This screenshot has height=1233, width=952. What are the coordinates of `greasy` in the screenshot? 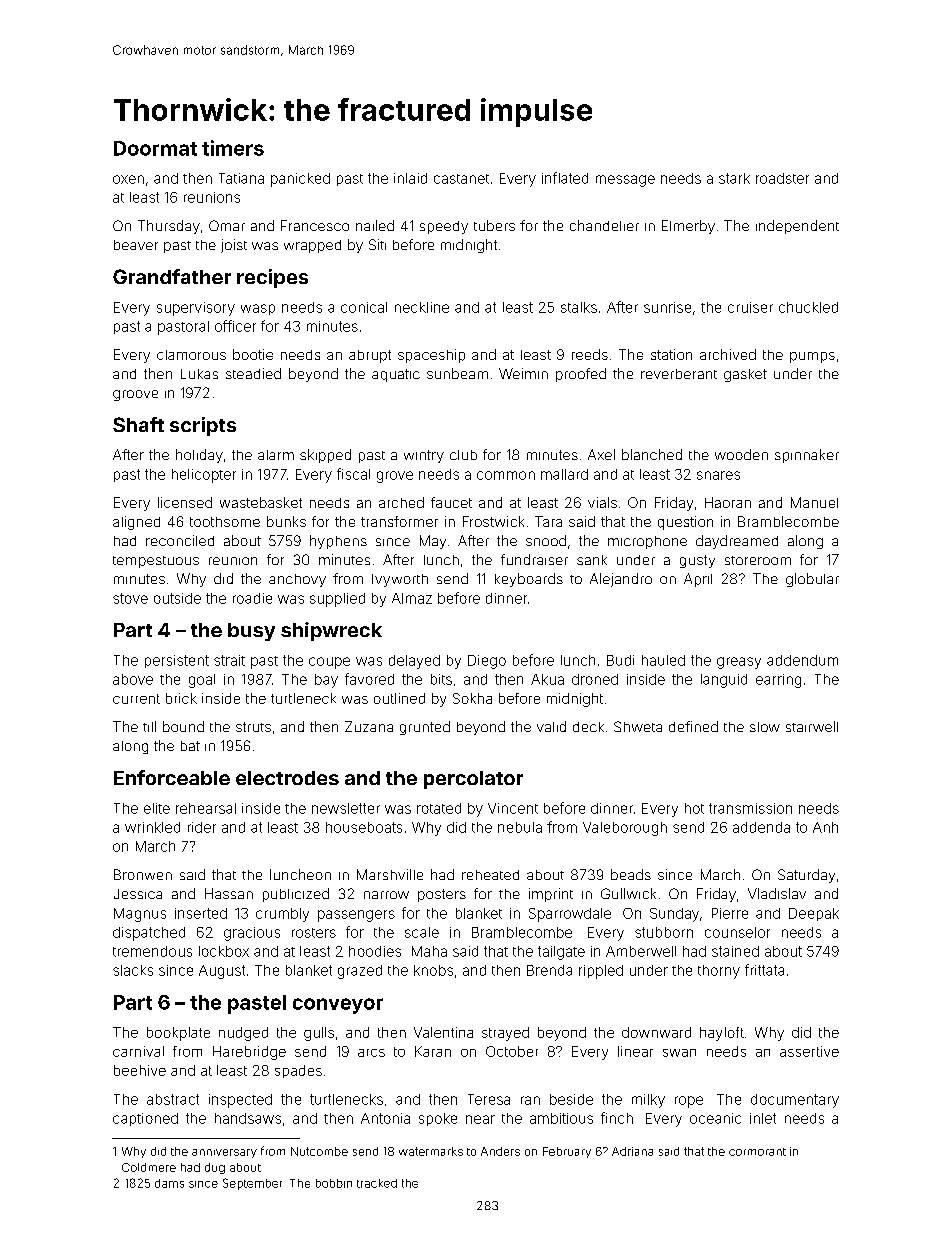 It's located at (739, 663).
